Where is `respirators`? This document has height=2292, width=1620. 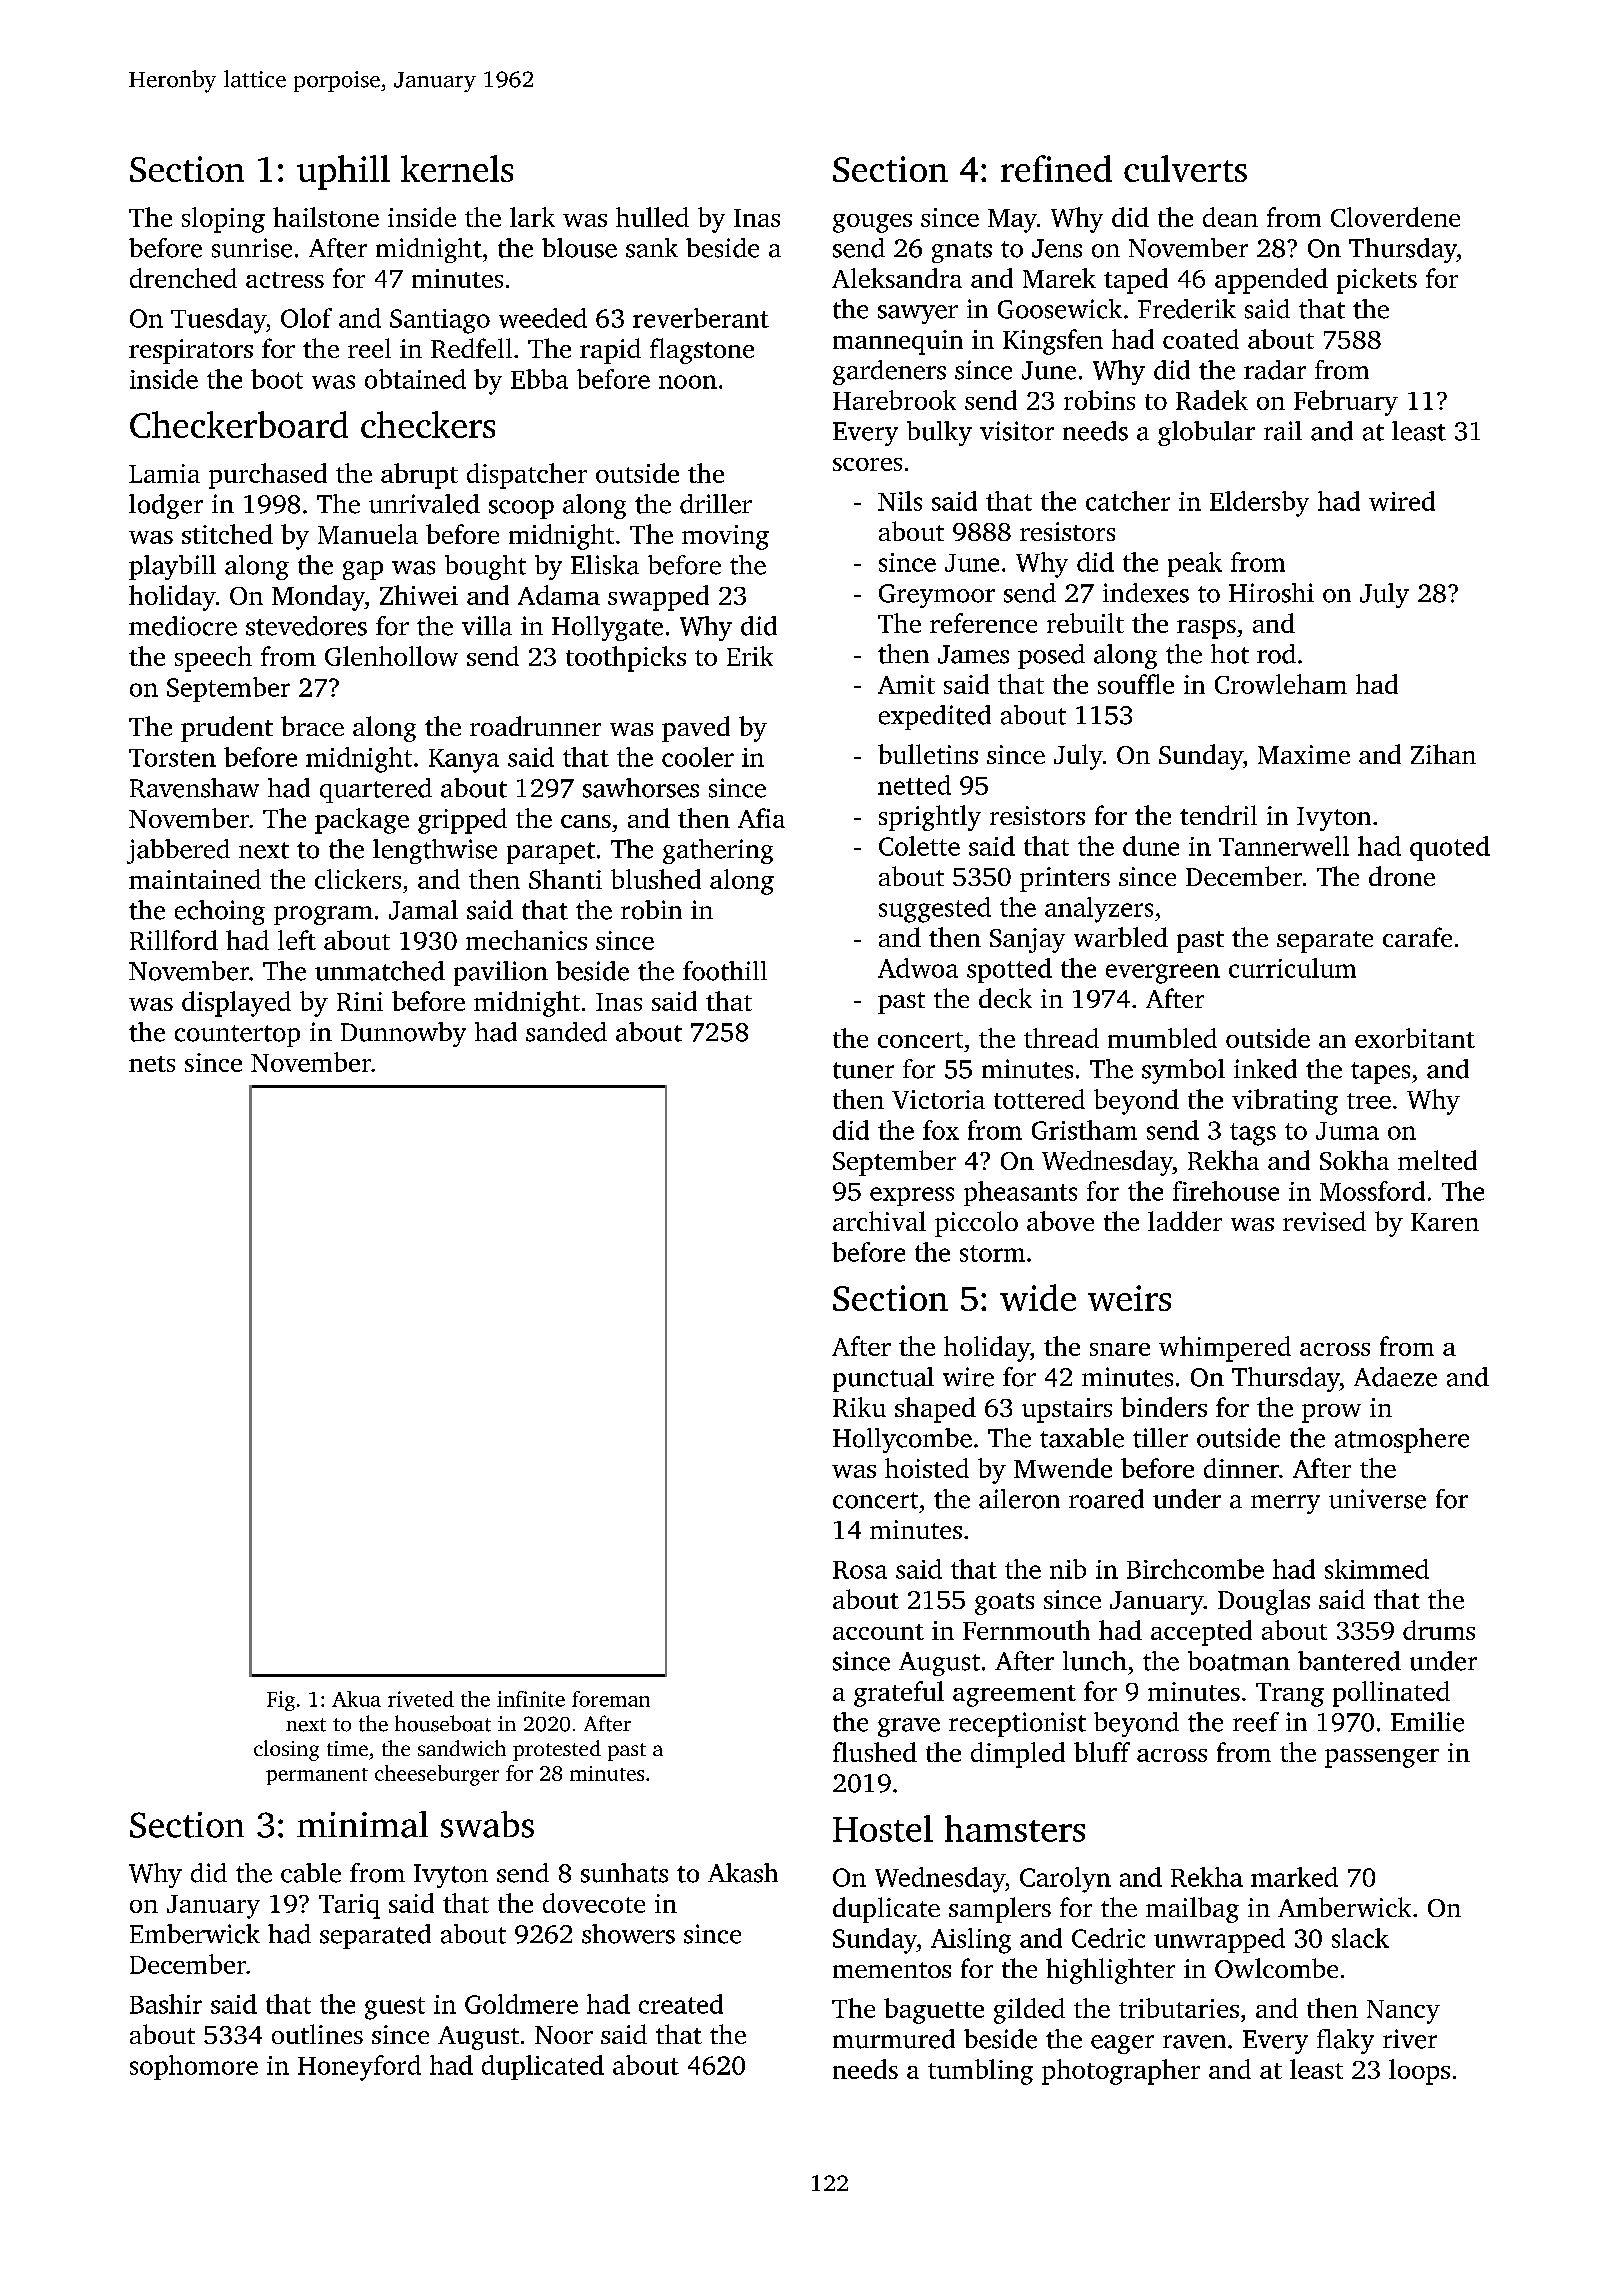
respirators is located at coordinates (191, 351).
